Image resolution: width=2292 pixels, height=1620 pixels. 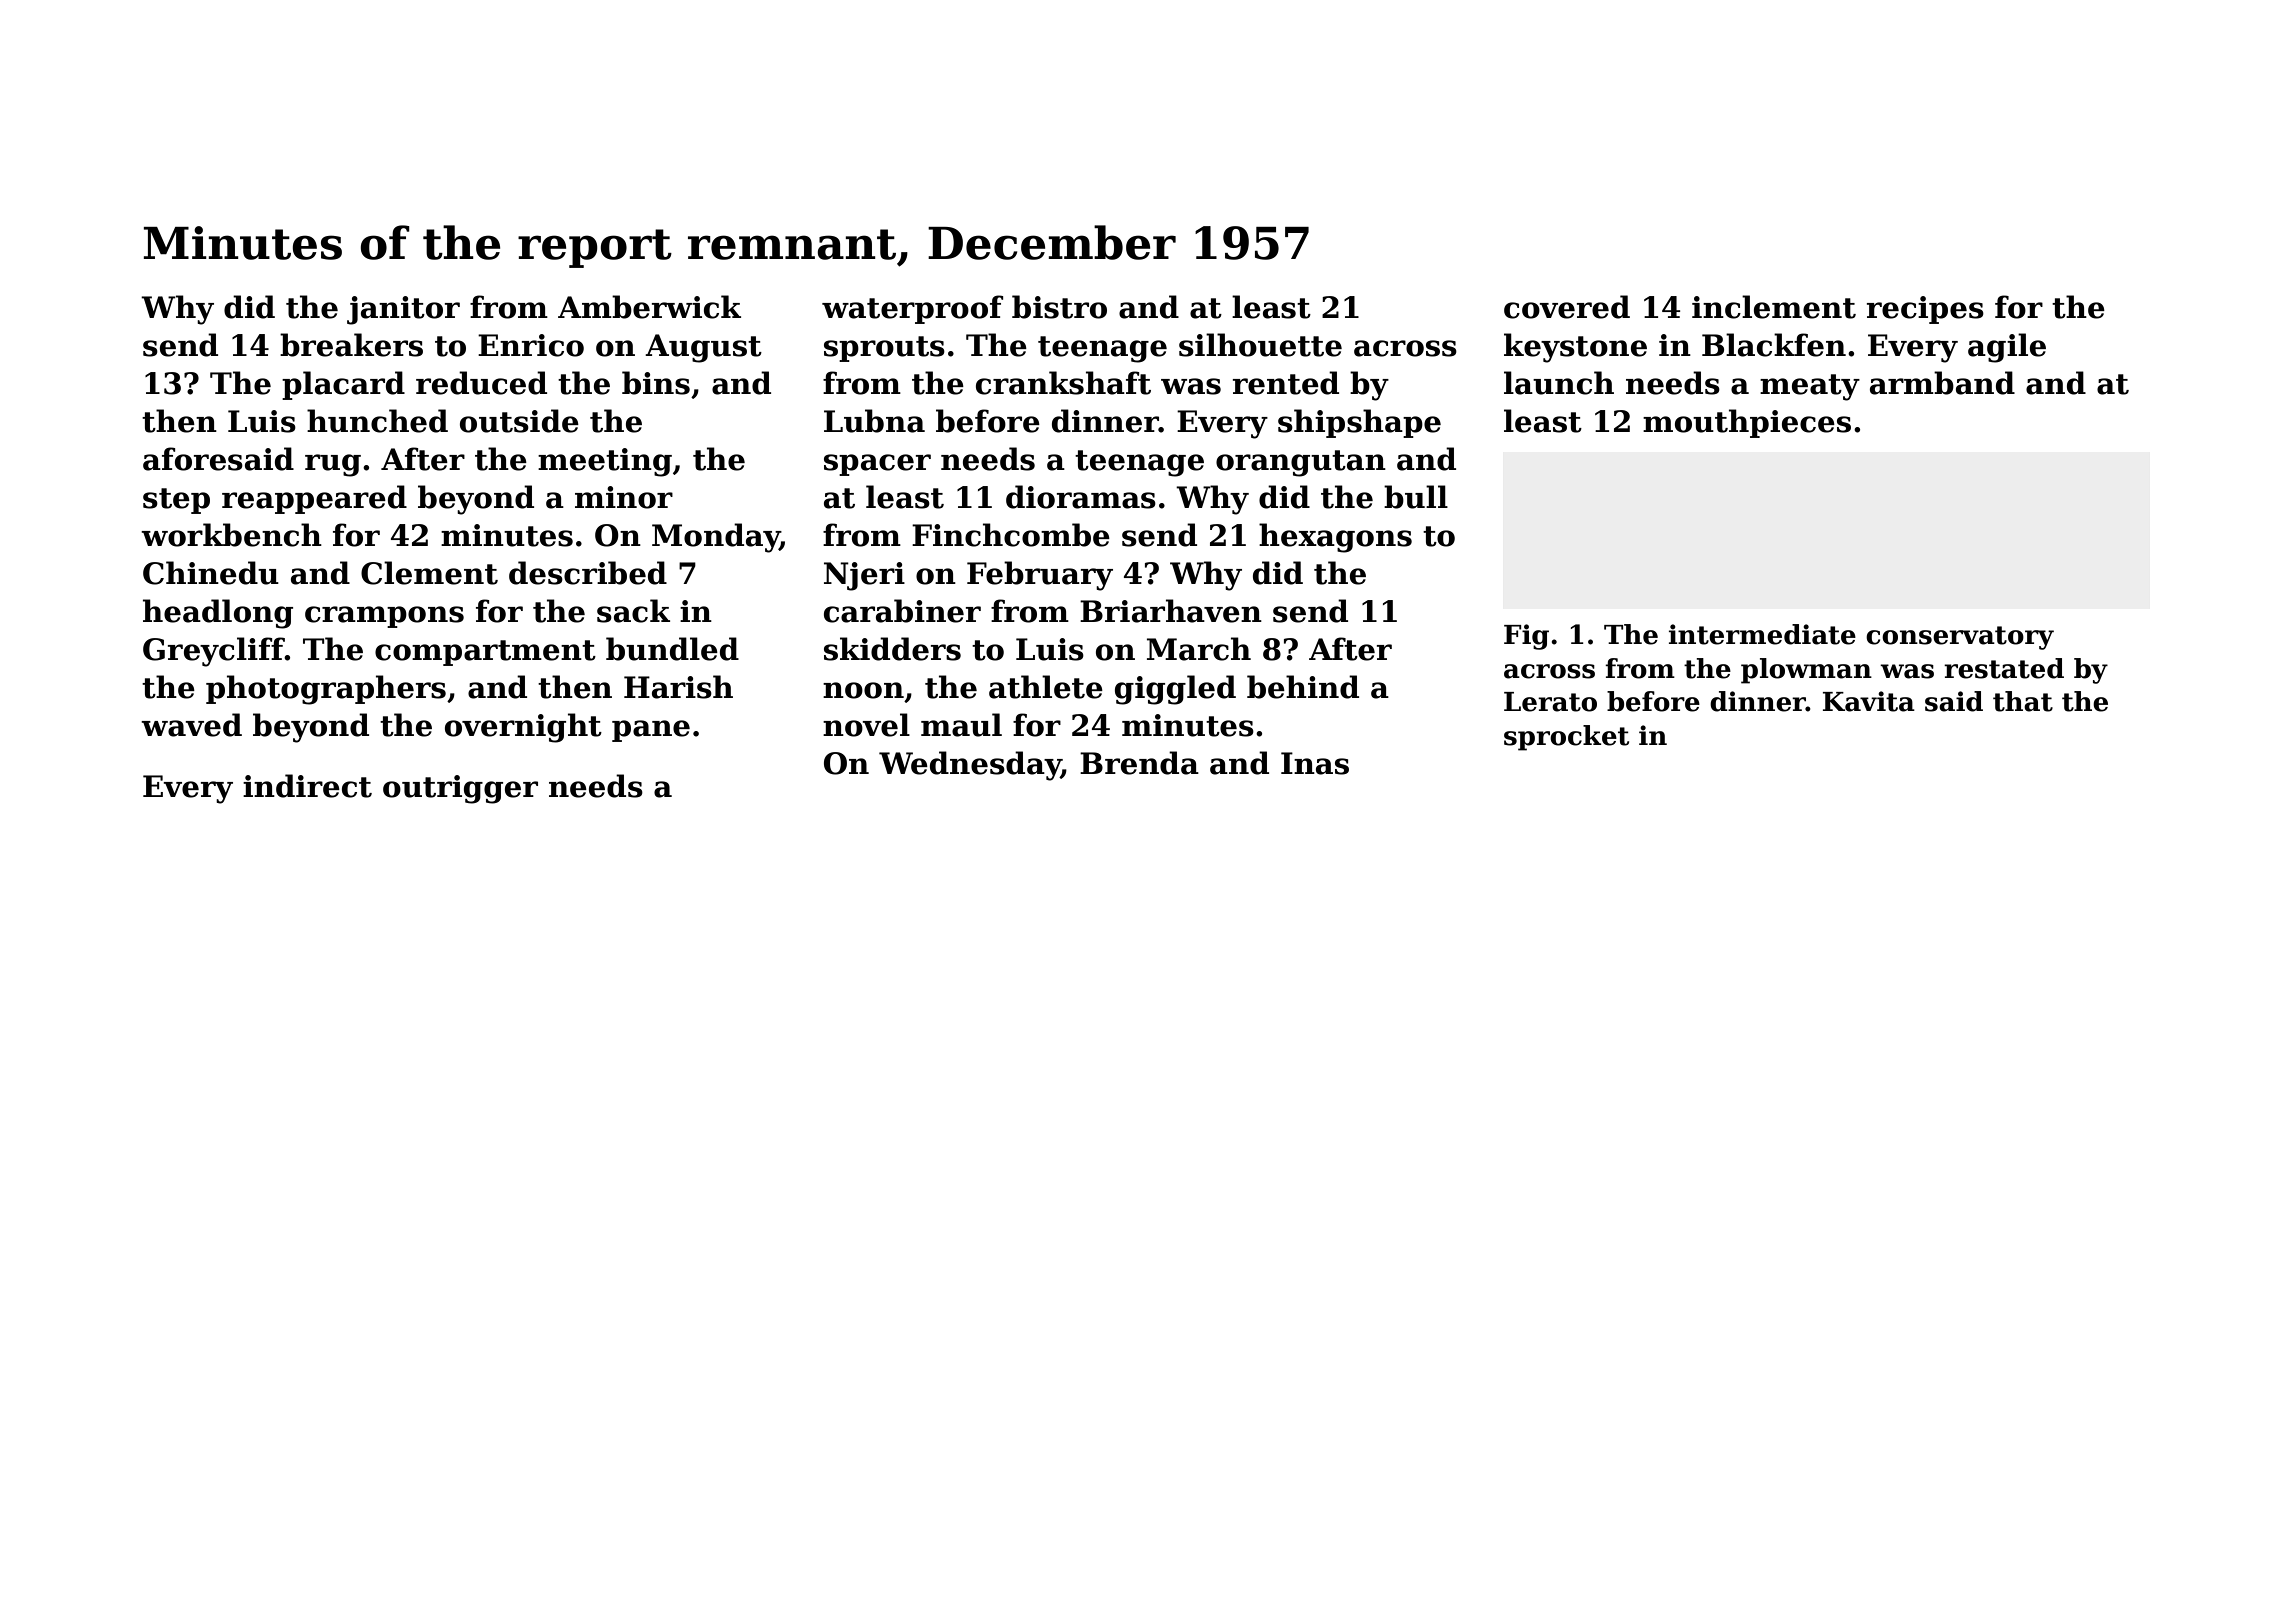 What do you see at coordinates (1567, 307) in the document?
I see `covered` at bounding box center [1567, 307].
